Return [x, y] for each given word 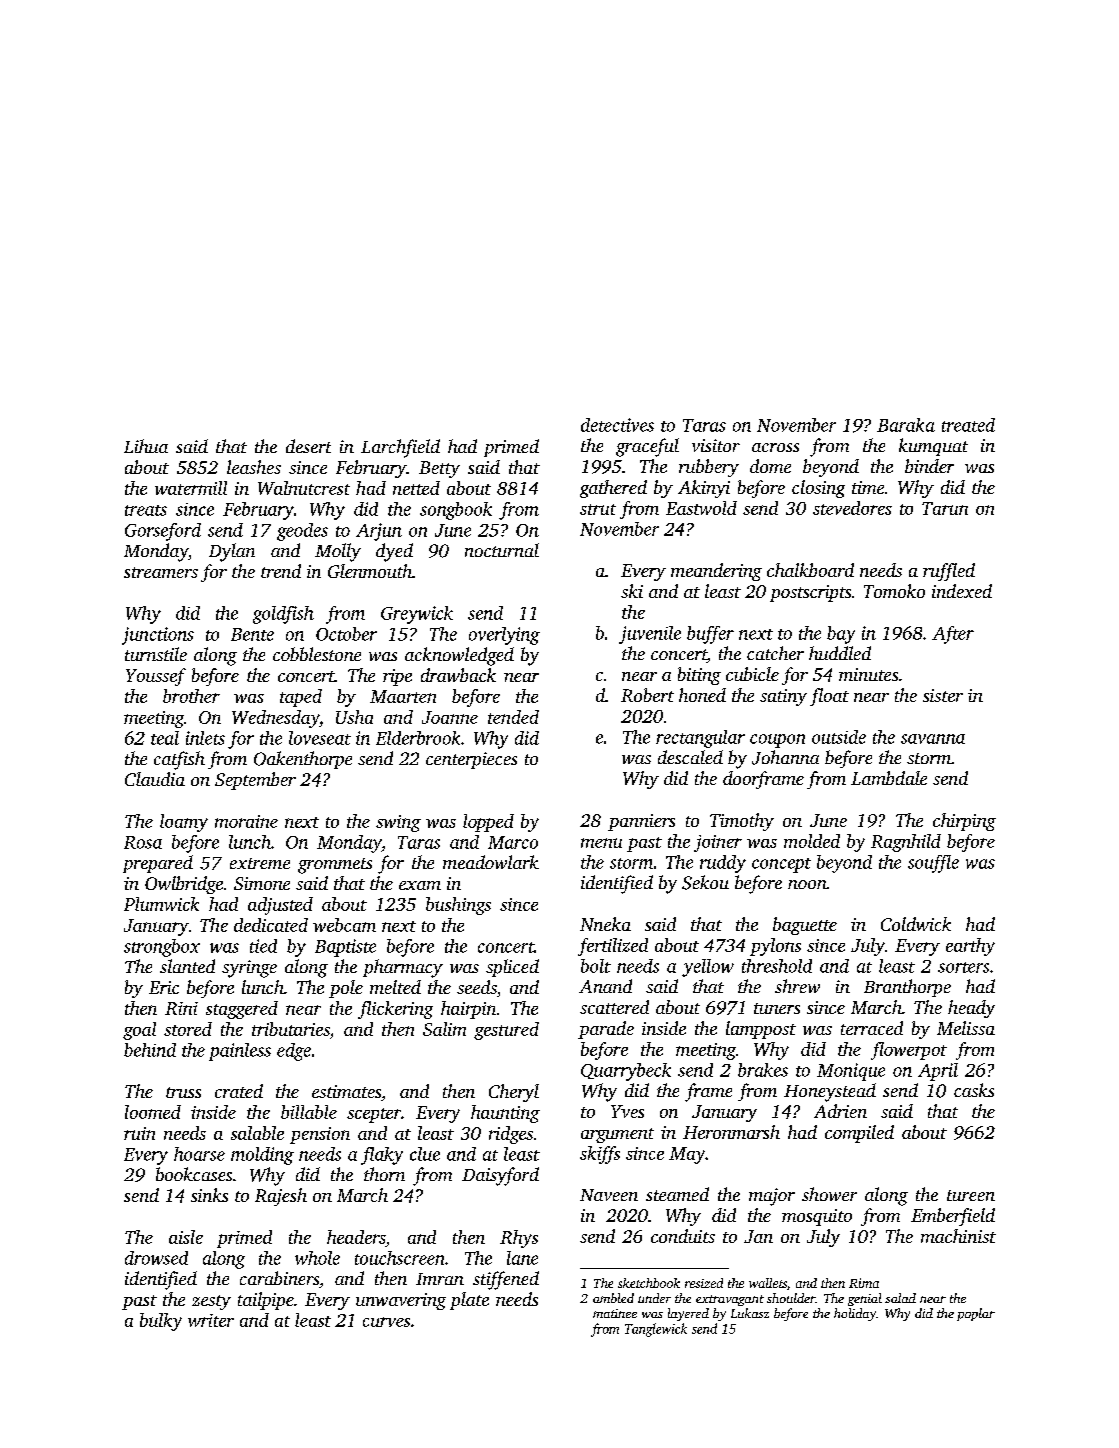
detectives [617, 425]
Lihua [146, 446]
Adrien [840, 1111]
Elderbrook [418, 738]
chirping [964, 822]
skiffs [600, 1155]
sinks [209, 1195]
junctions [158, 636]
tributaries [291, 1029]
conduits [683, 1236]
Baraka [906, 425]
